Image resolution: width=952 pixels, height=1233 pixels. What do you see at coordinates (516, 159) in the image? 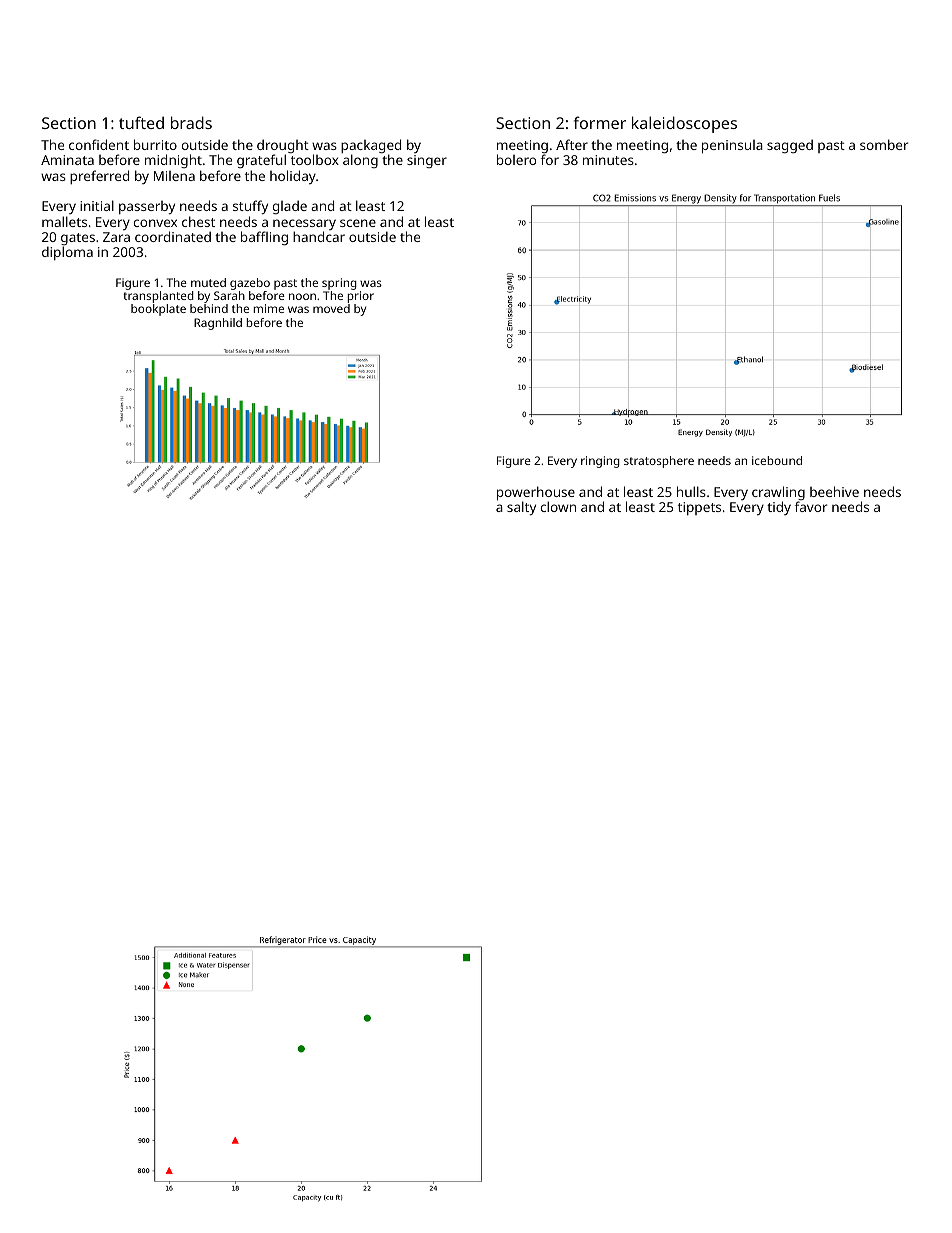
I see `bolero` at bounding box center [516, 159].
